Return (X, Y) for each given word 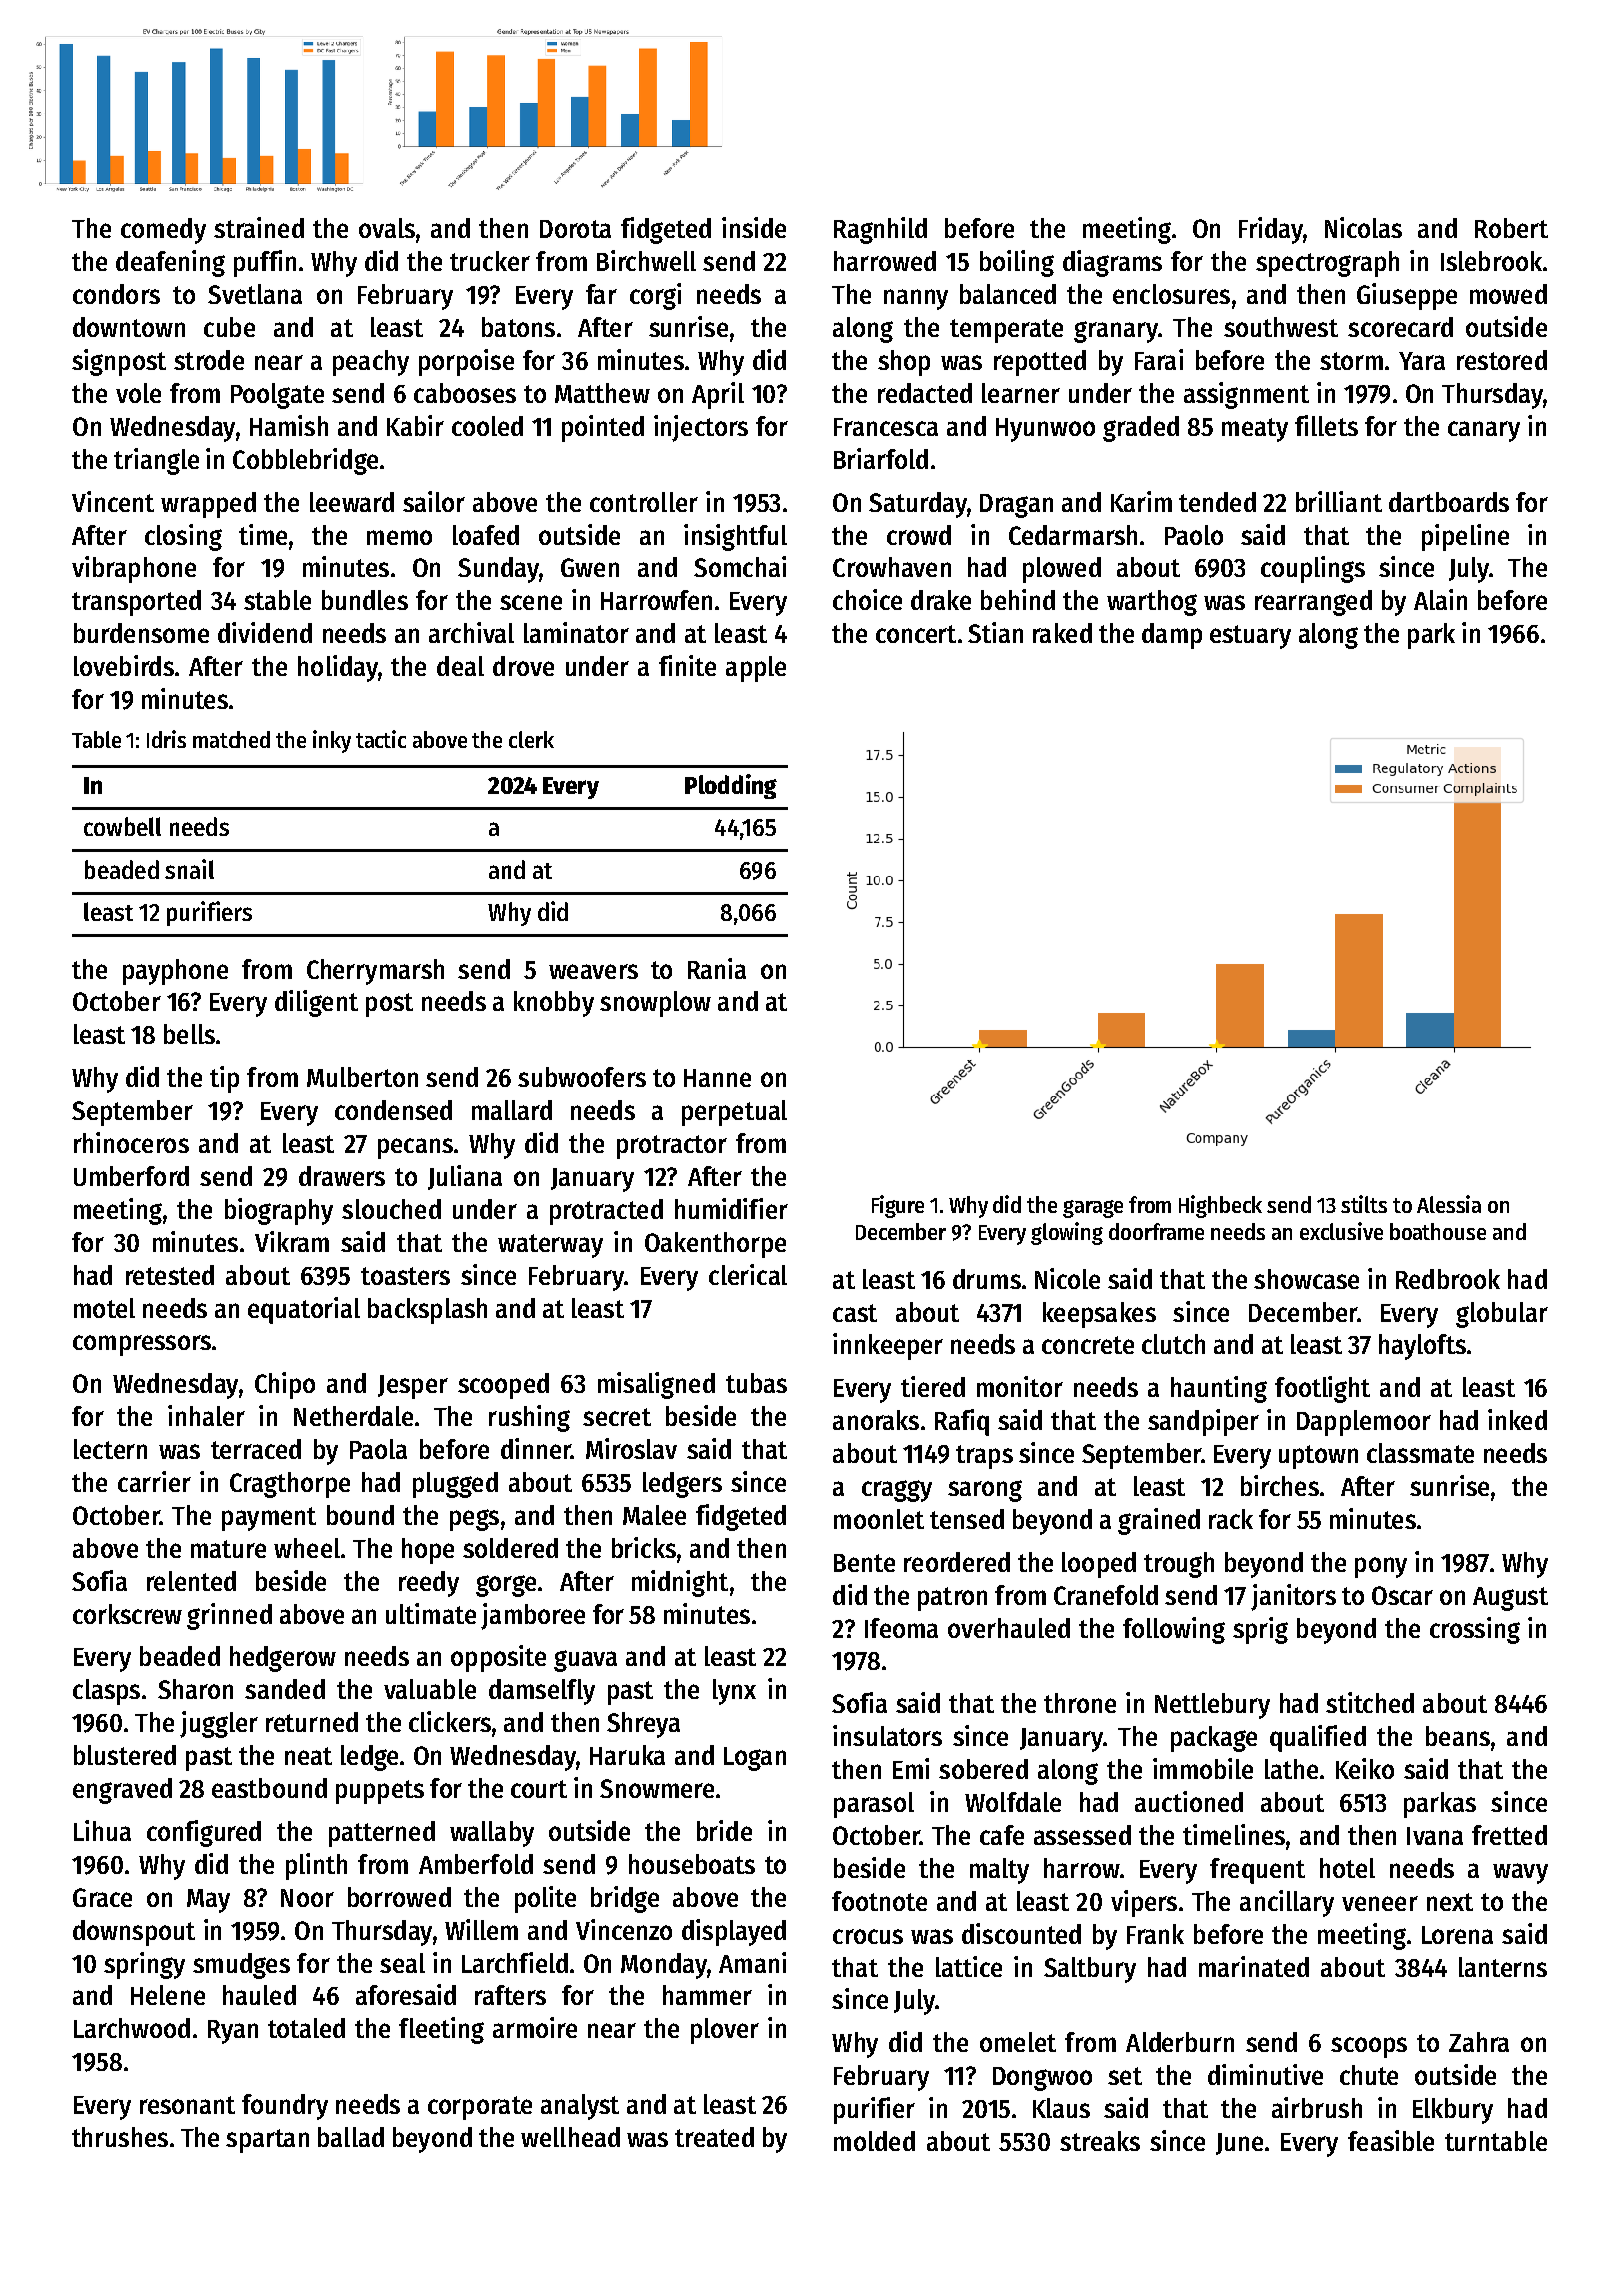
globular (1502, 1315)
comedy (163, 231)
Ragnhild (880, 230)
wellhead (570, 2137)
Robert (1511, 228)
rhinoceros (131, 1142)
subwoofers (582, 1077)
